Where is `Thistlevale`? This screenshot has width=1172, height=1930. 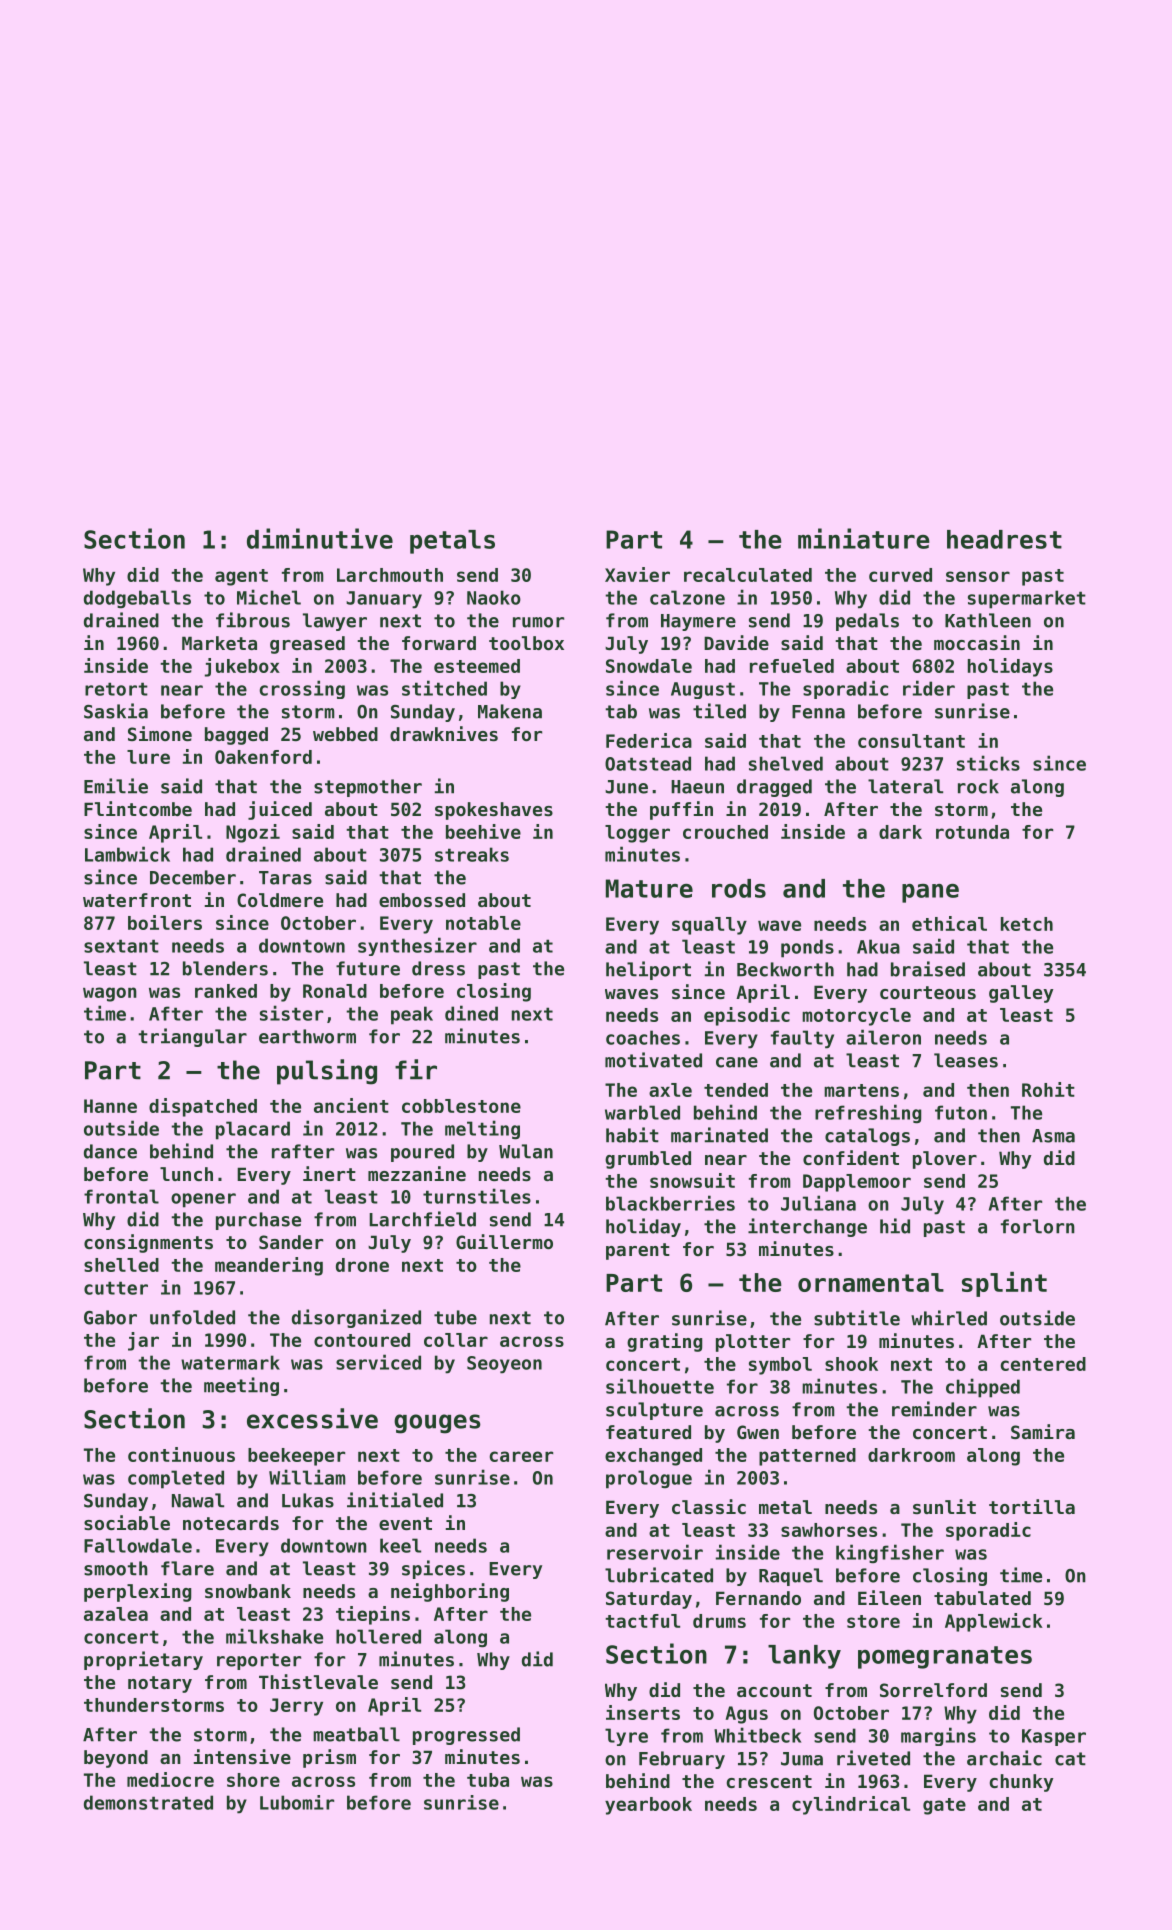
Thistlevale is located at coordinates (318, 1681).
